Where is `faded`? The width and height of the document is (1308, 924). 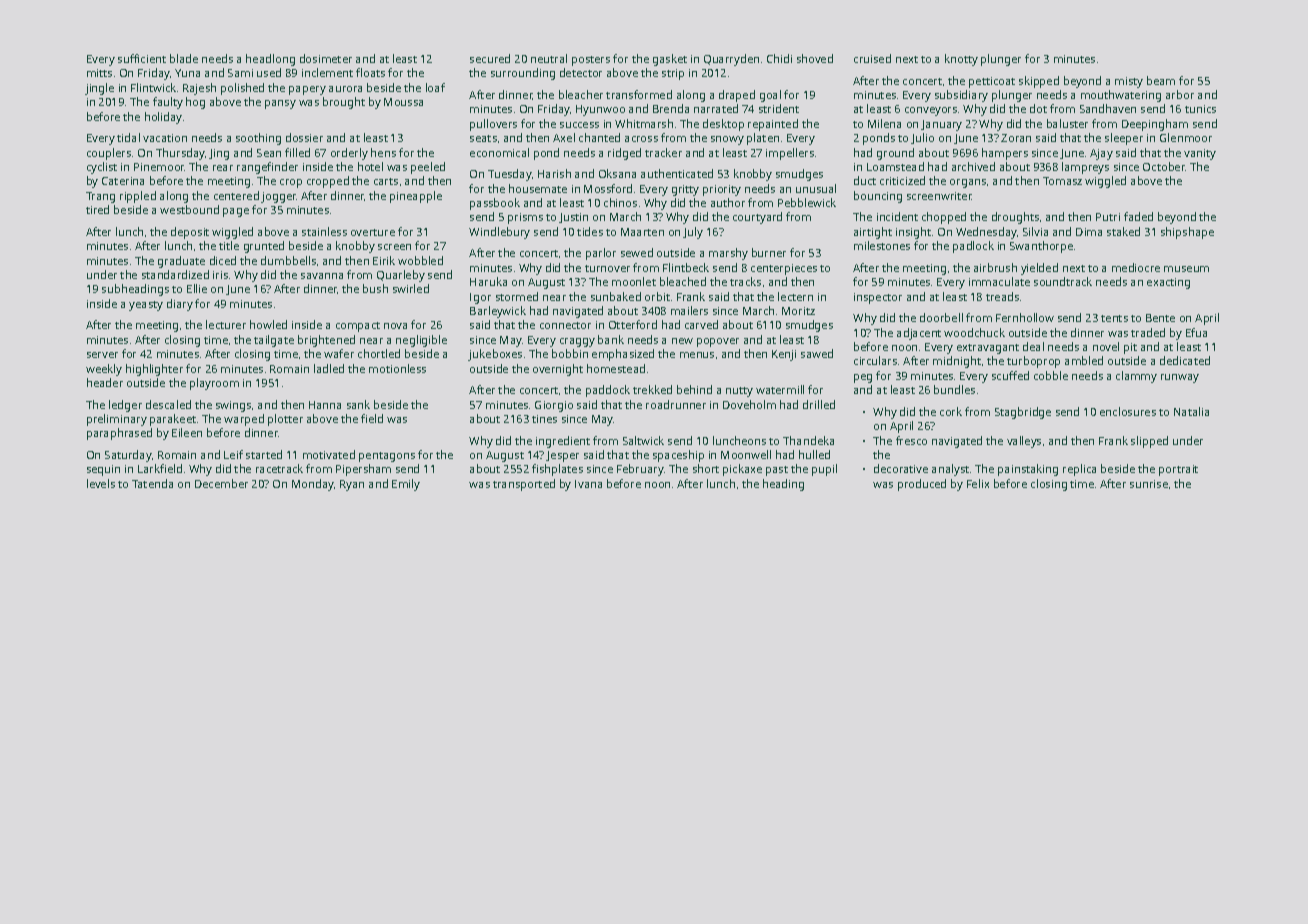 faded is located at coordinates (1138, 216).
